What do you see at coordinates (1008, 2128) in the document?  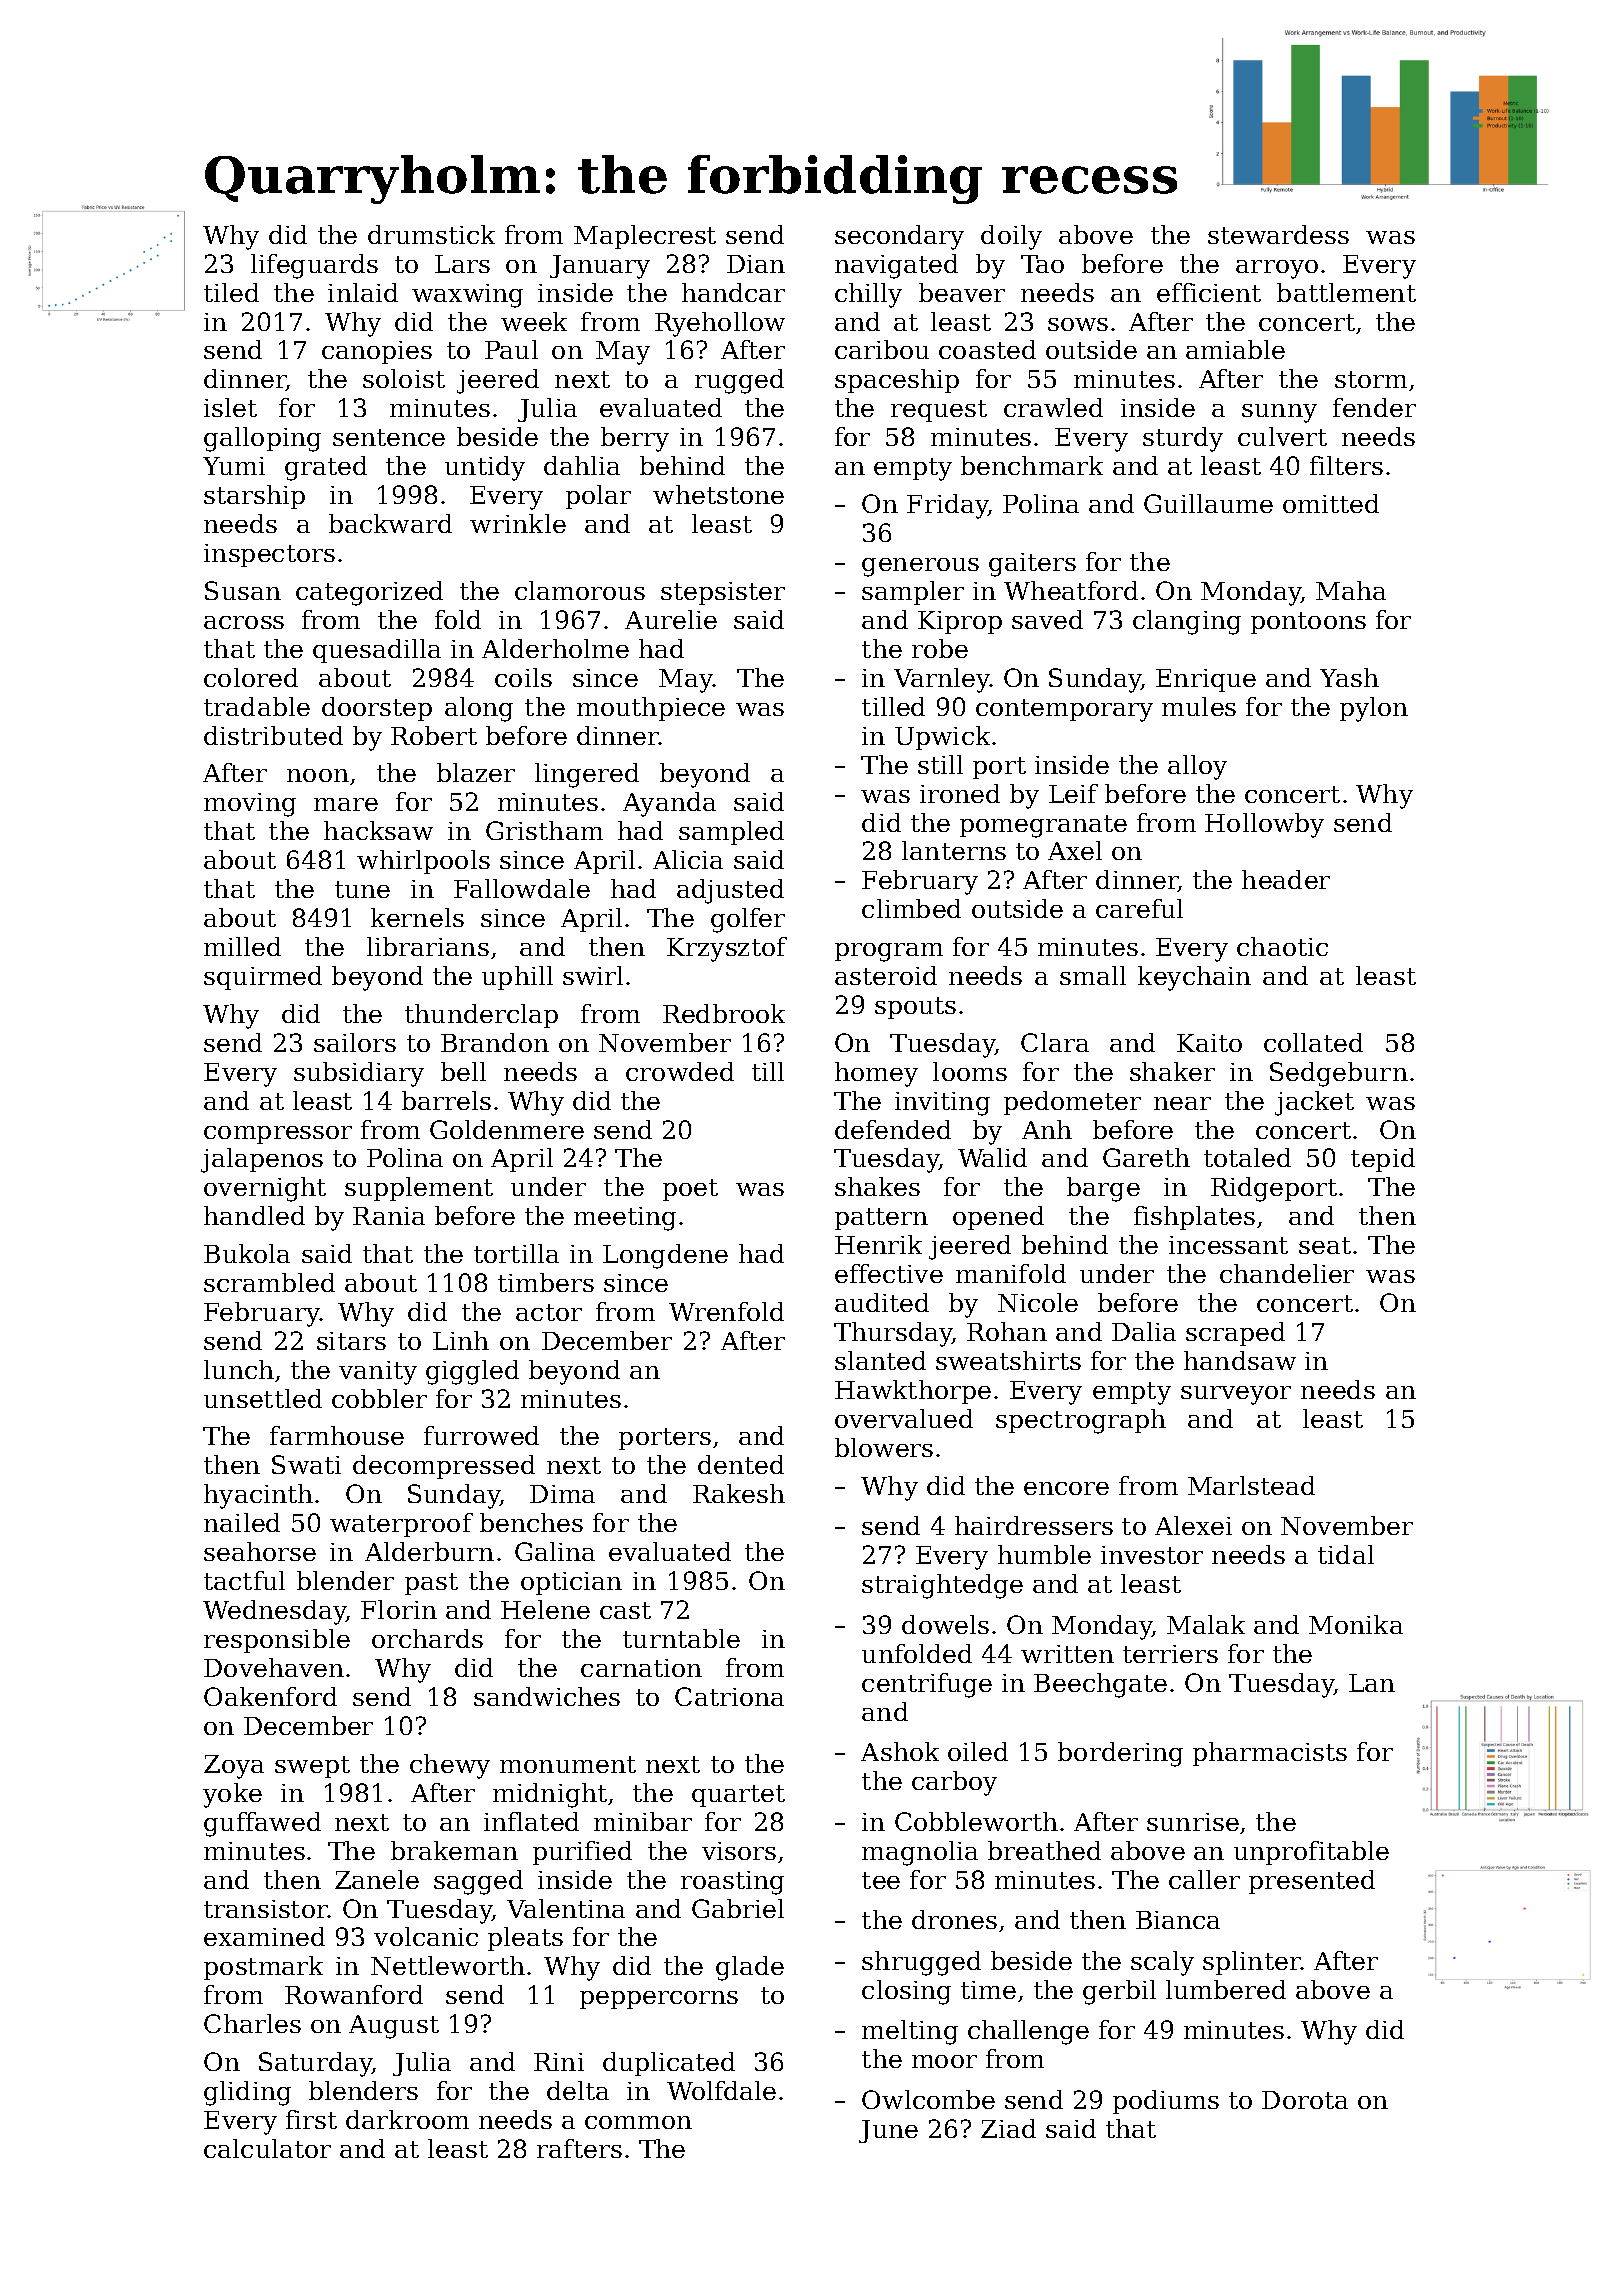 I see `Ziad` at bounding box center [1008, 2128].
